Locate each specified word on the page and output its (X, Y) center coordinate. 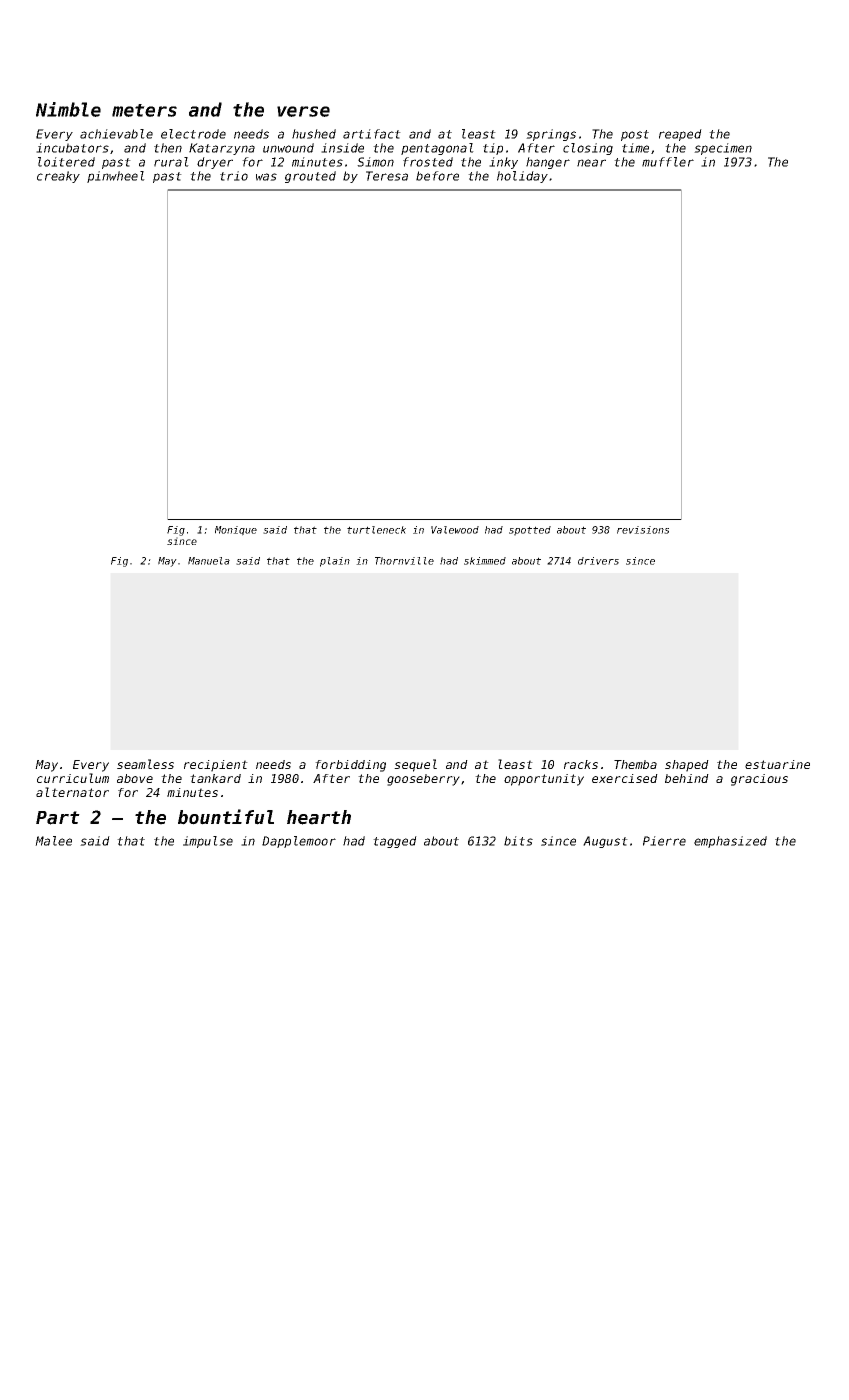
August (605, 842)
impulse (208, 842)
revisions (643, 530)
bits (518, 841)
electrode (193, 134)
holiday (522, 177)
